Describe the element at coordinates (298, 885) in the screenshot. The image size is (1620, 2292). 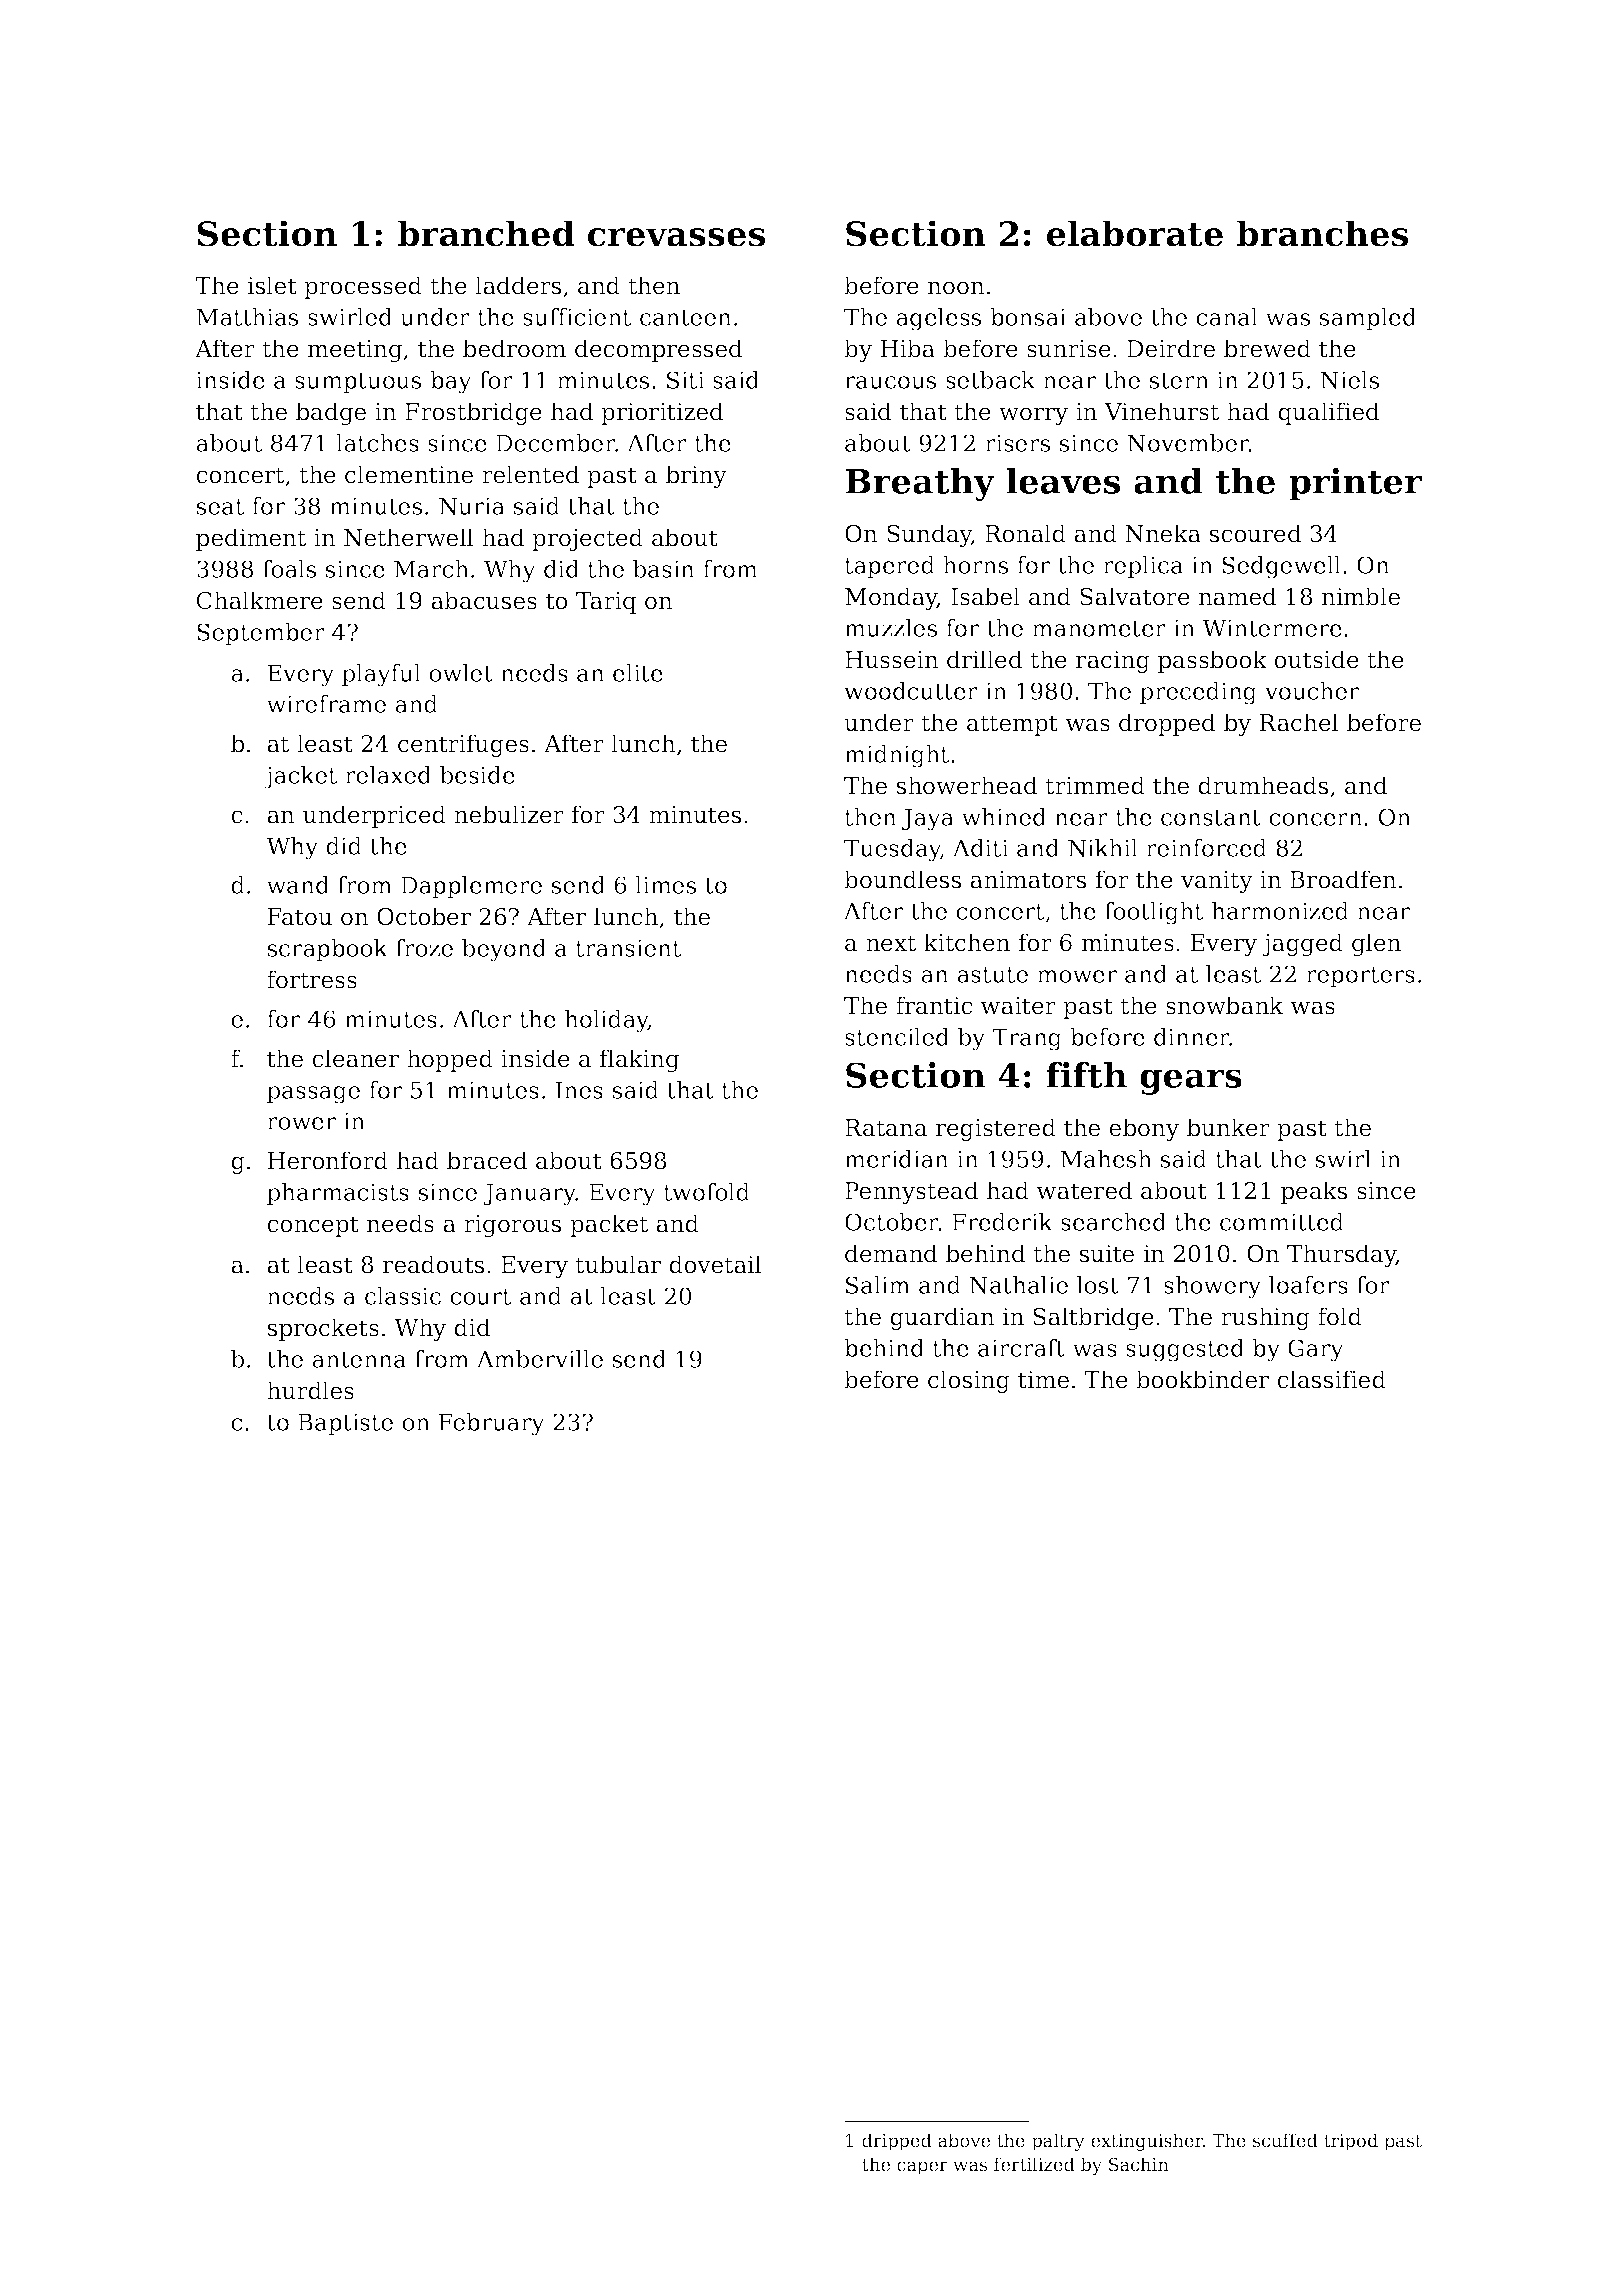
I see `wand` at that location.
